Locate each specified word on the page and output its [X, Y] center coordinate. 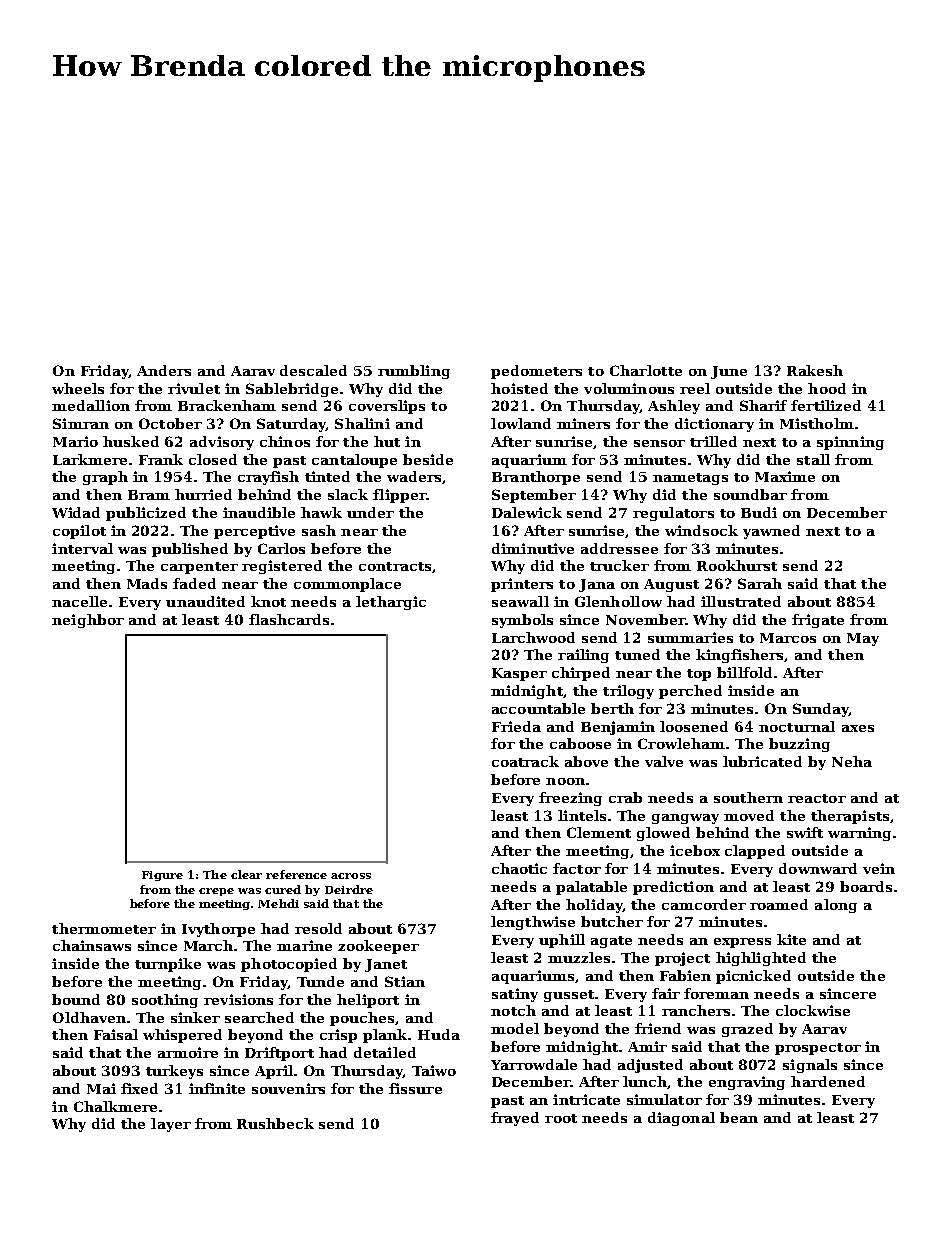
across [351, 876]
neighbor [88, 621]
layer [171, 1125]
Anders [164, 370]
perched [690, 692]
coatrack [525, 761]
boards [866, 886]
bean [739, 1117]
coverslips [387, 407]
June [729, 372]
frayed [515, 1119]
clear [246, 874]
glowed [663, 834]
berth [612, 708]
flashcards [289, 619]
